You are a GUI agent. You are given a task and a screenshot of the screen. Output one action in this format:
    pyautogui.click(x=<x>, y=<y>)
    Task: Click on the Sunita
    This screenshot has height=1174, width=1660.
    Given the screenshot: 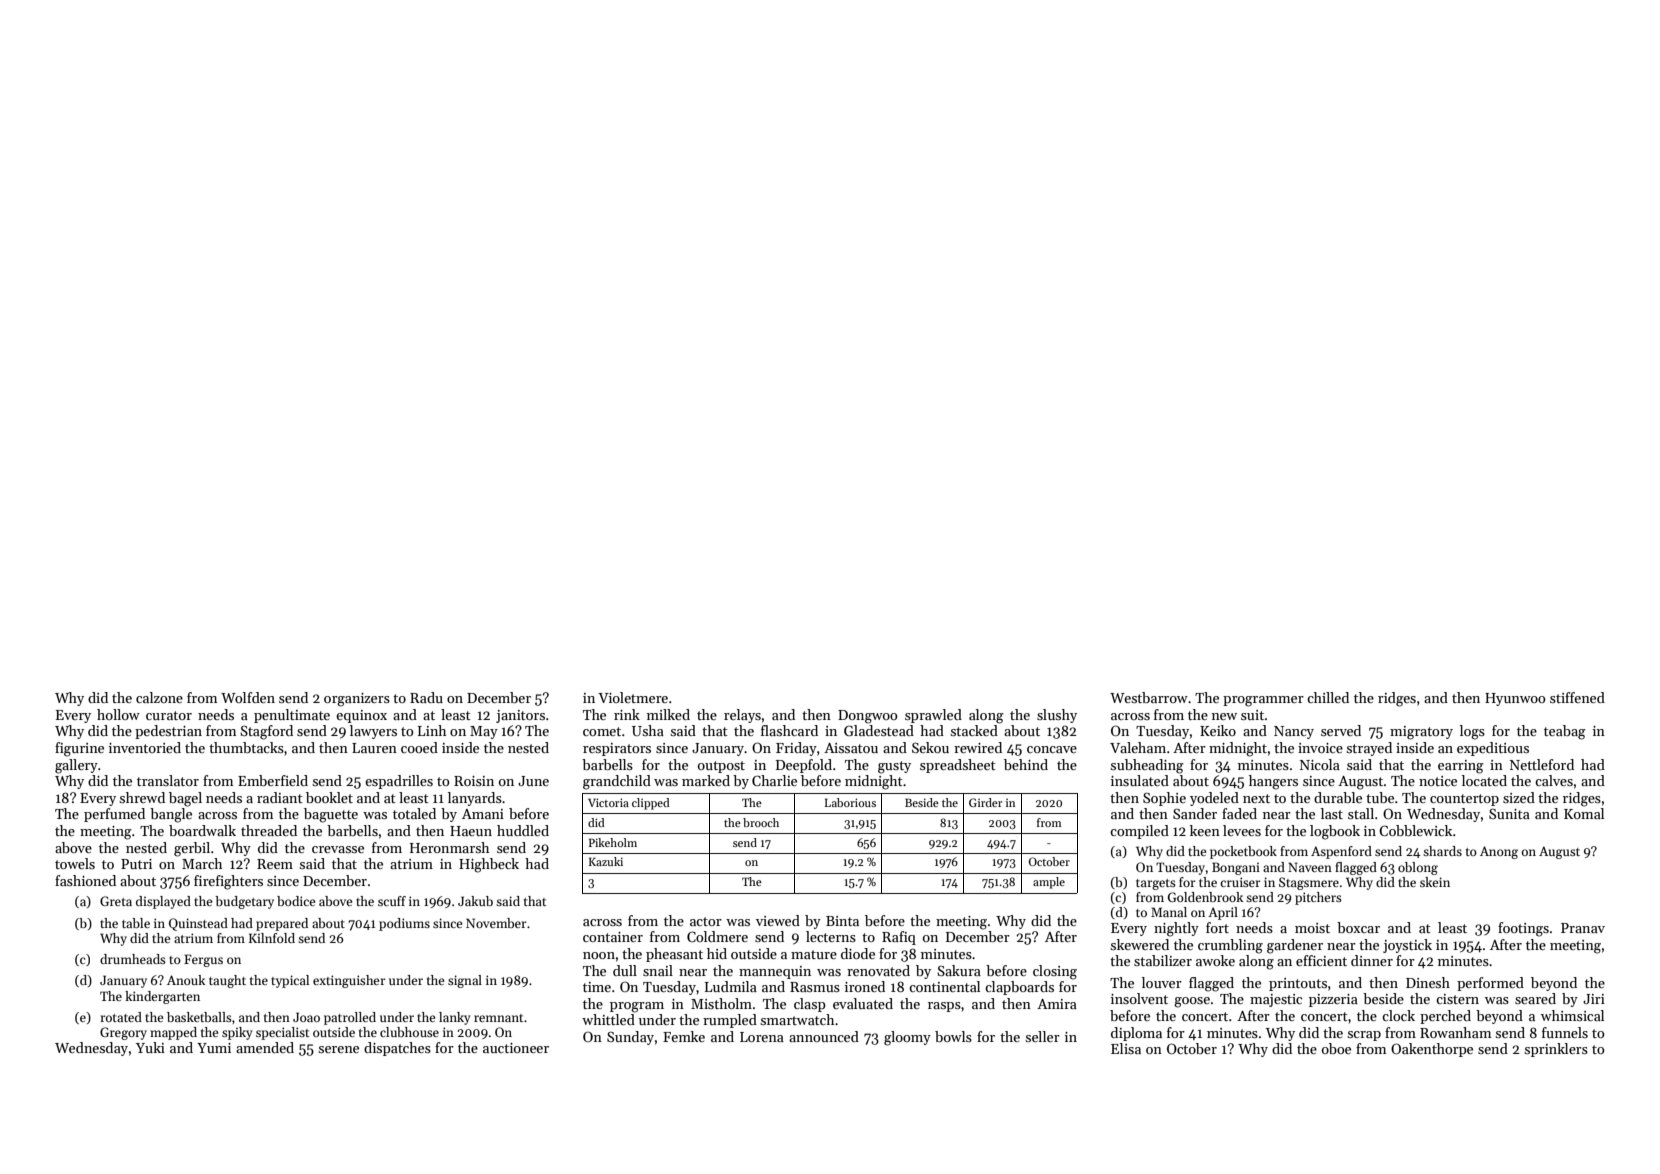 What is the action you would take?
    pyautogui.click(x=1509, y=813)
